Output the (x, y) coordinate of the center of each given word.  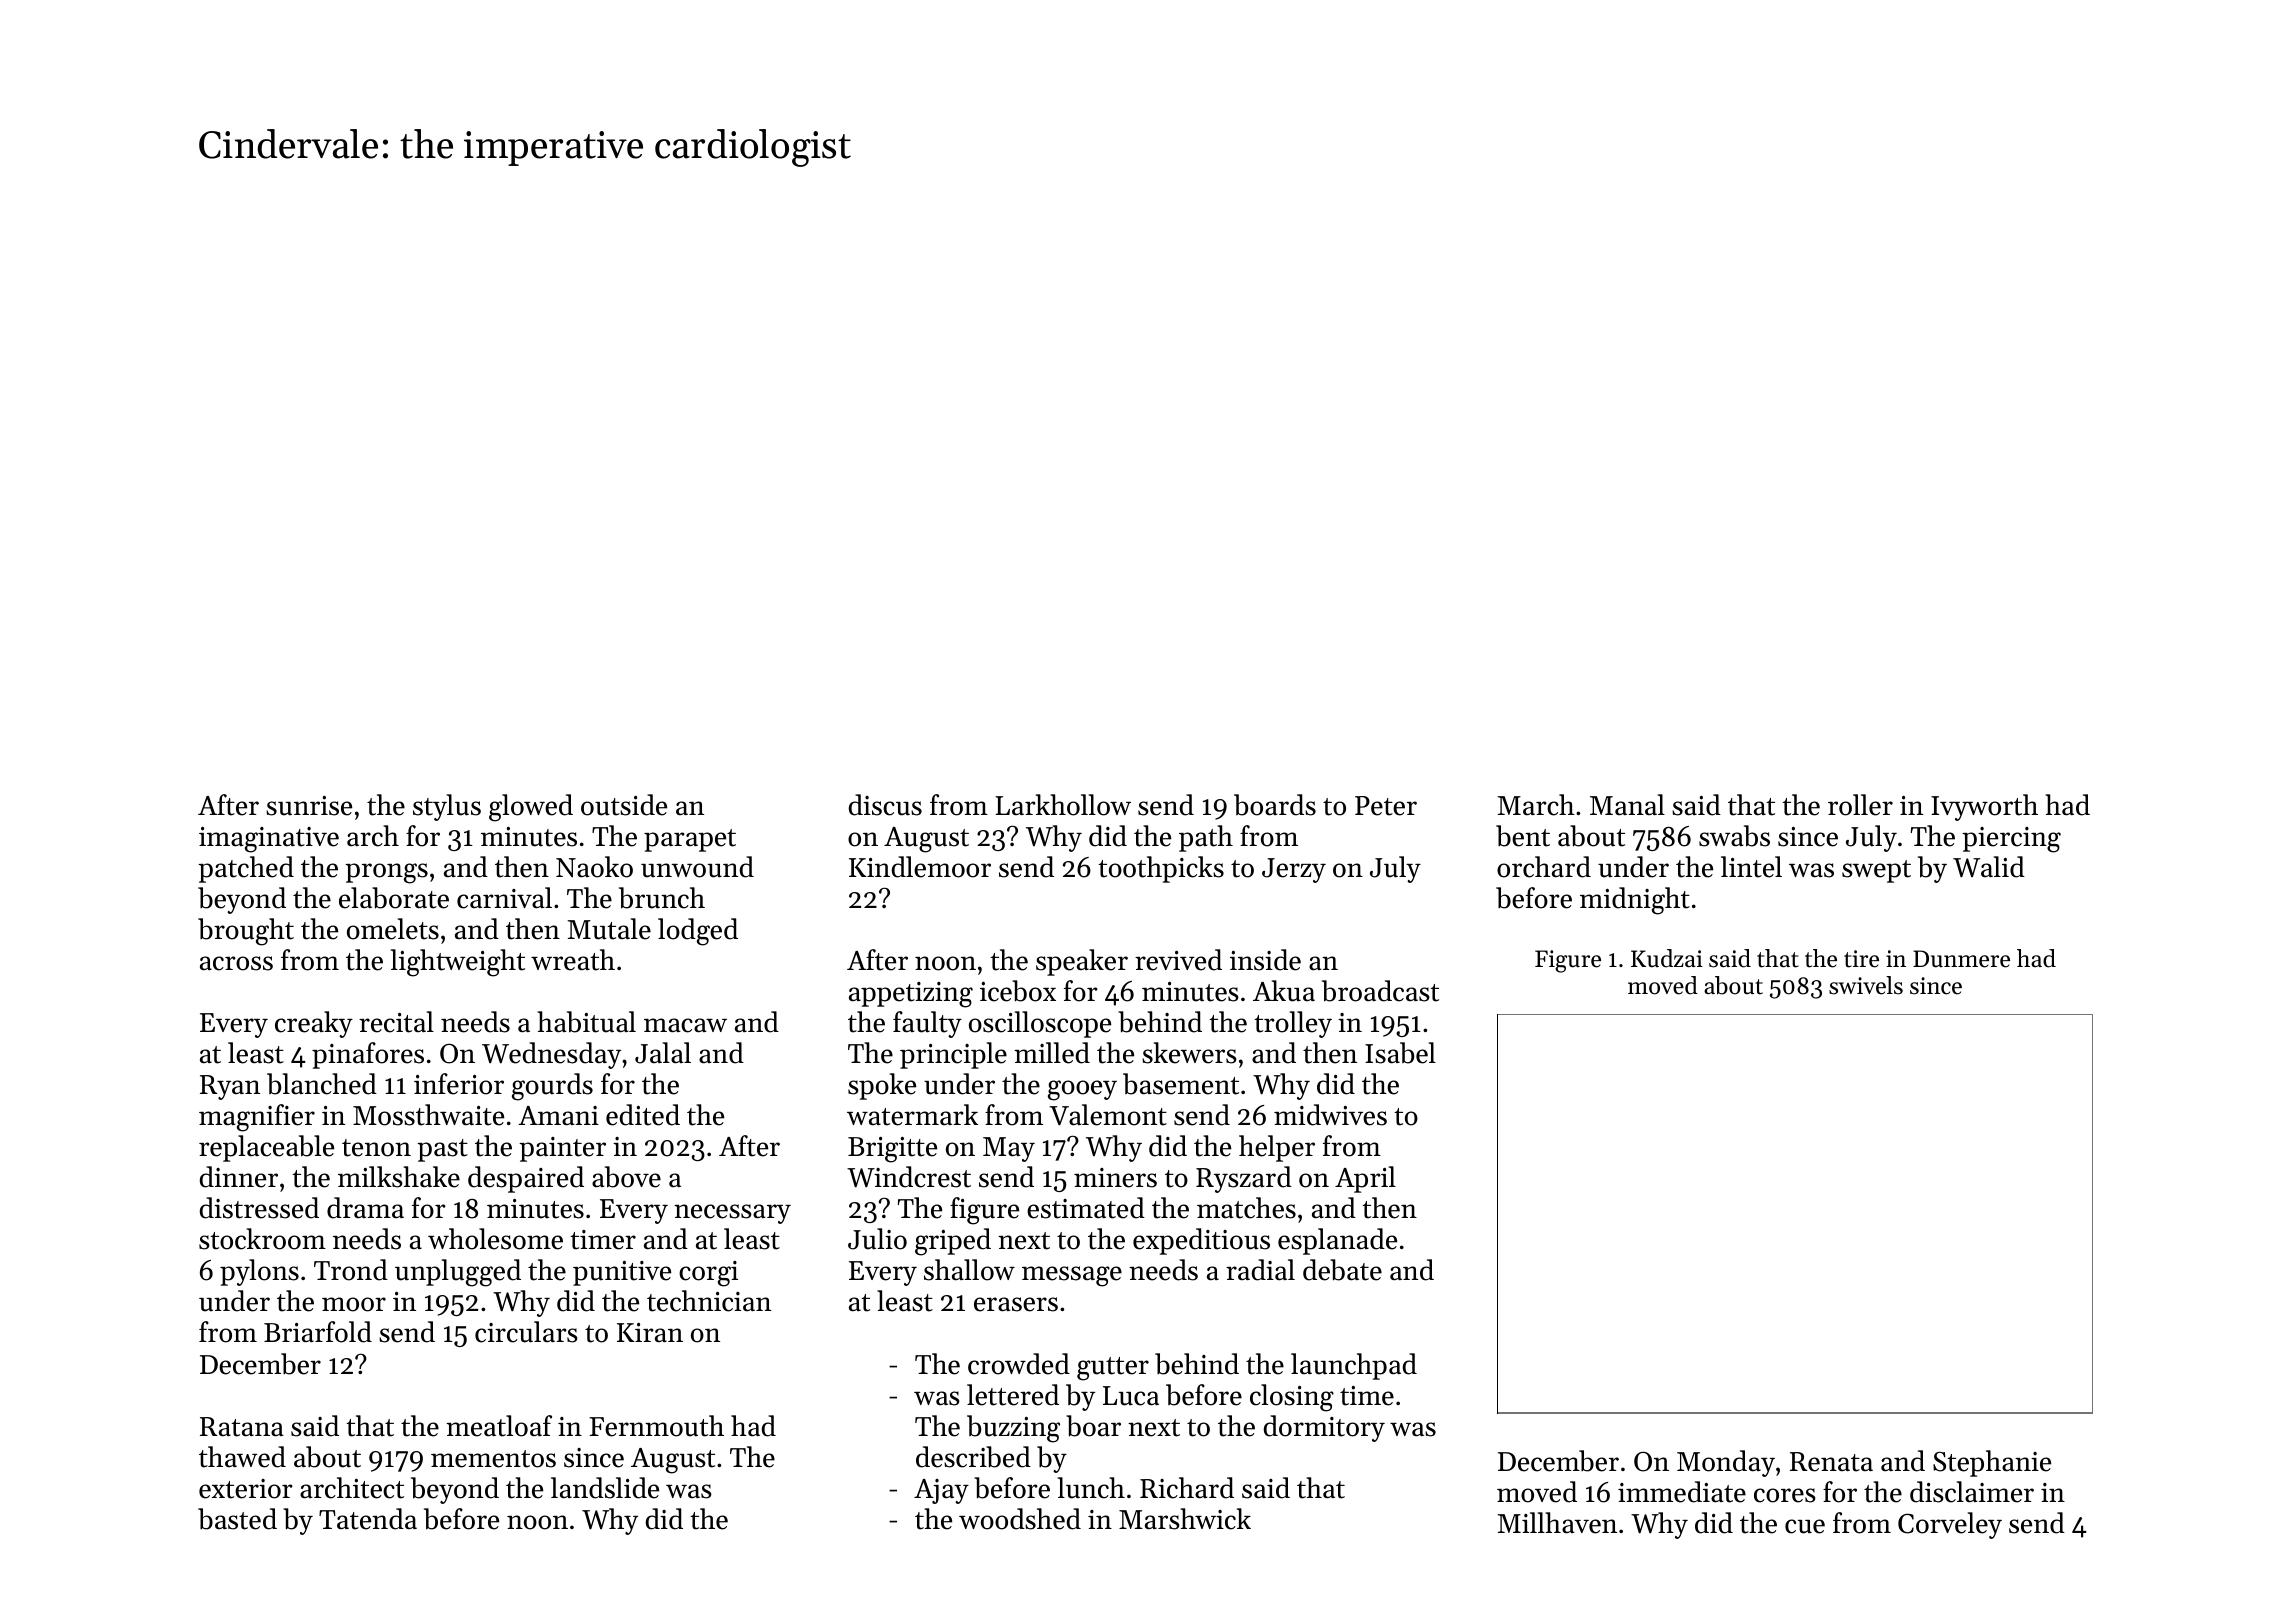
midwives (1330, 1115)
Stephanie (1992, 1463)
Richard (1187, 1488)
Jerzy (1294, 870)
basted (237, 1519)
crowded (1019, 1364)
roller (1860, 805)
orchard (1544, 867)
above (626, 1177)
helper (1277, 1148)
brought (246, 932)
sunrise (309, 806)
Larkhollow (1063, 805)
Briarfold (318, 1332)
